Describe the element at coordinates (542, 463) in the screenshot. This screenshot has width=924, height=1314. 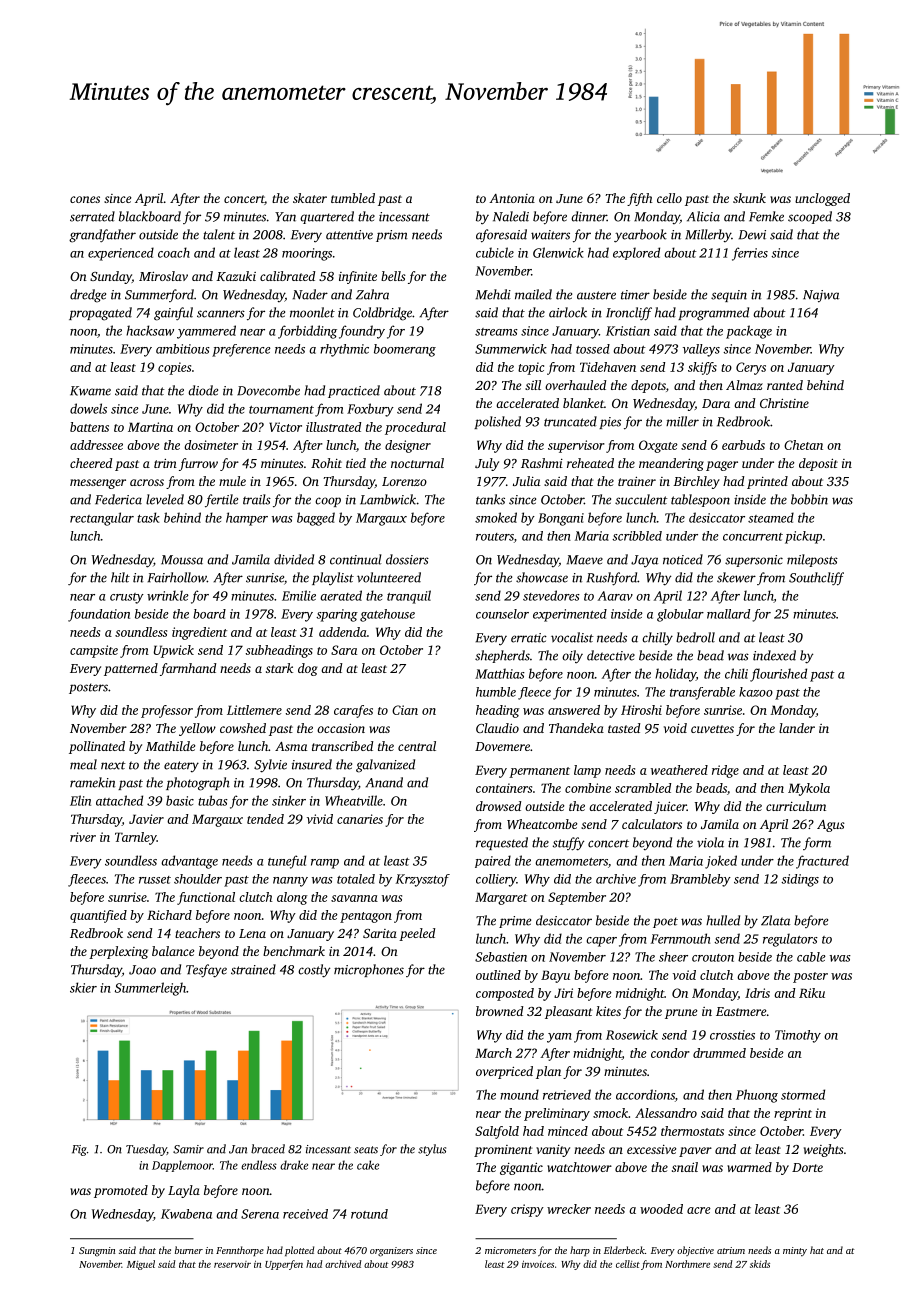
I see `Rashmi` at that location.
